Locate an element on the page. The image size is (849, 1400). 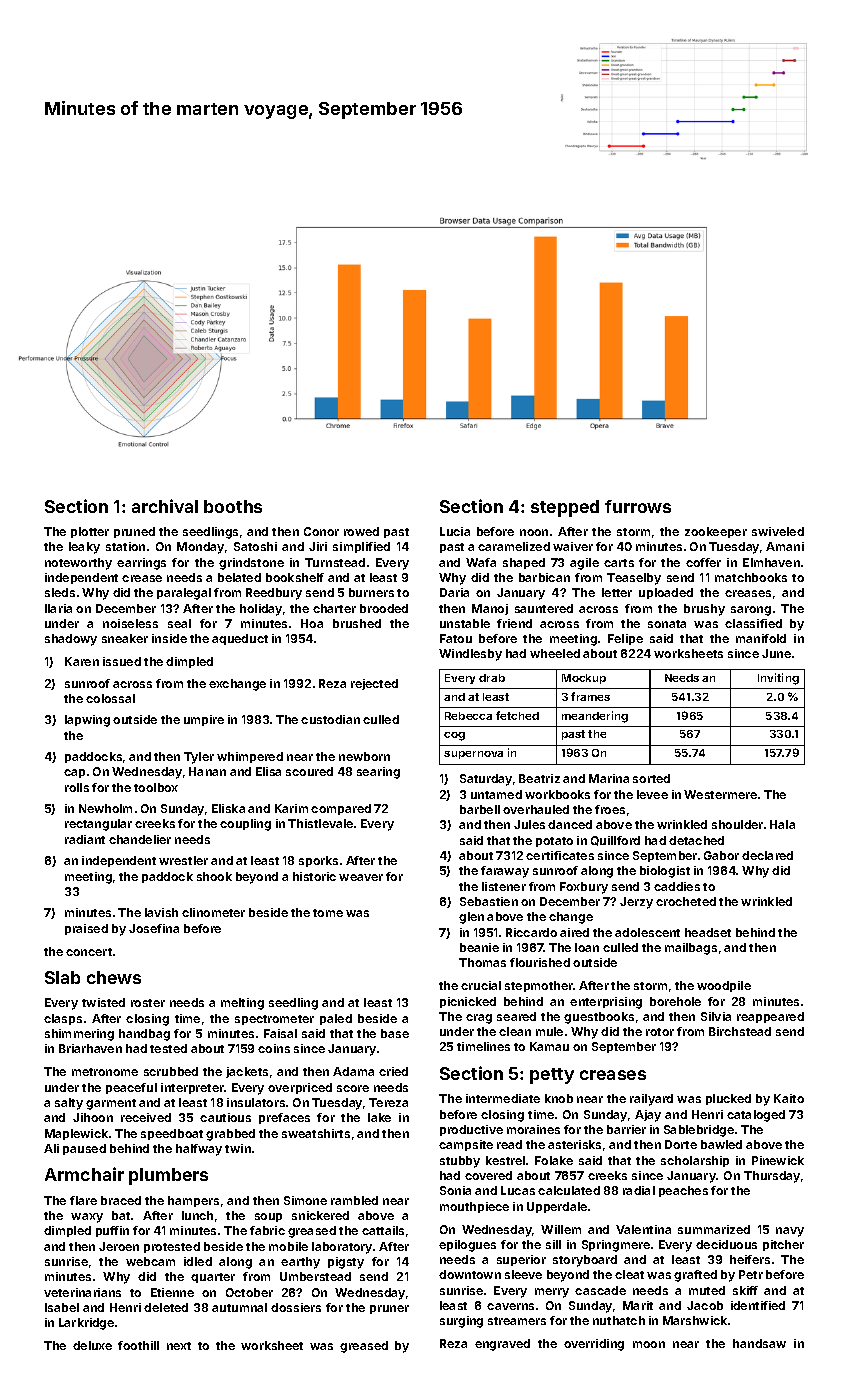
shook is located at coordinates (214, 876).
